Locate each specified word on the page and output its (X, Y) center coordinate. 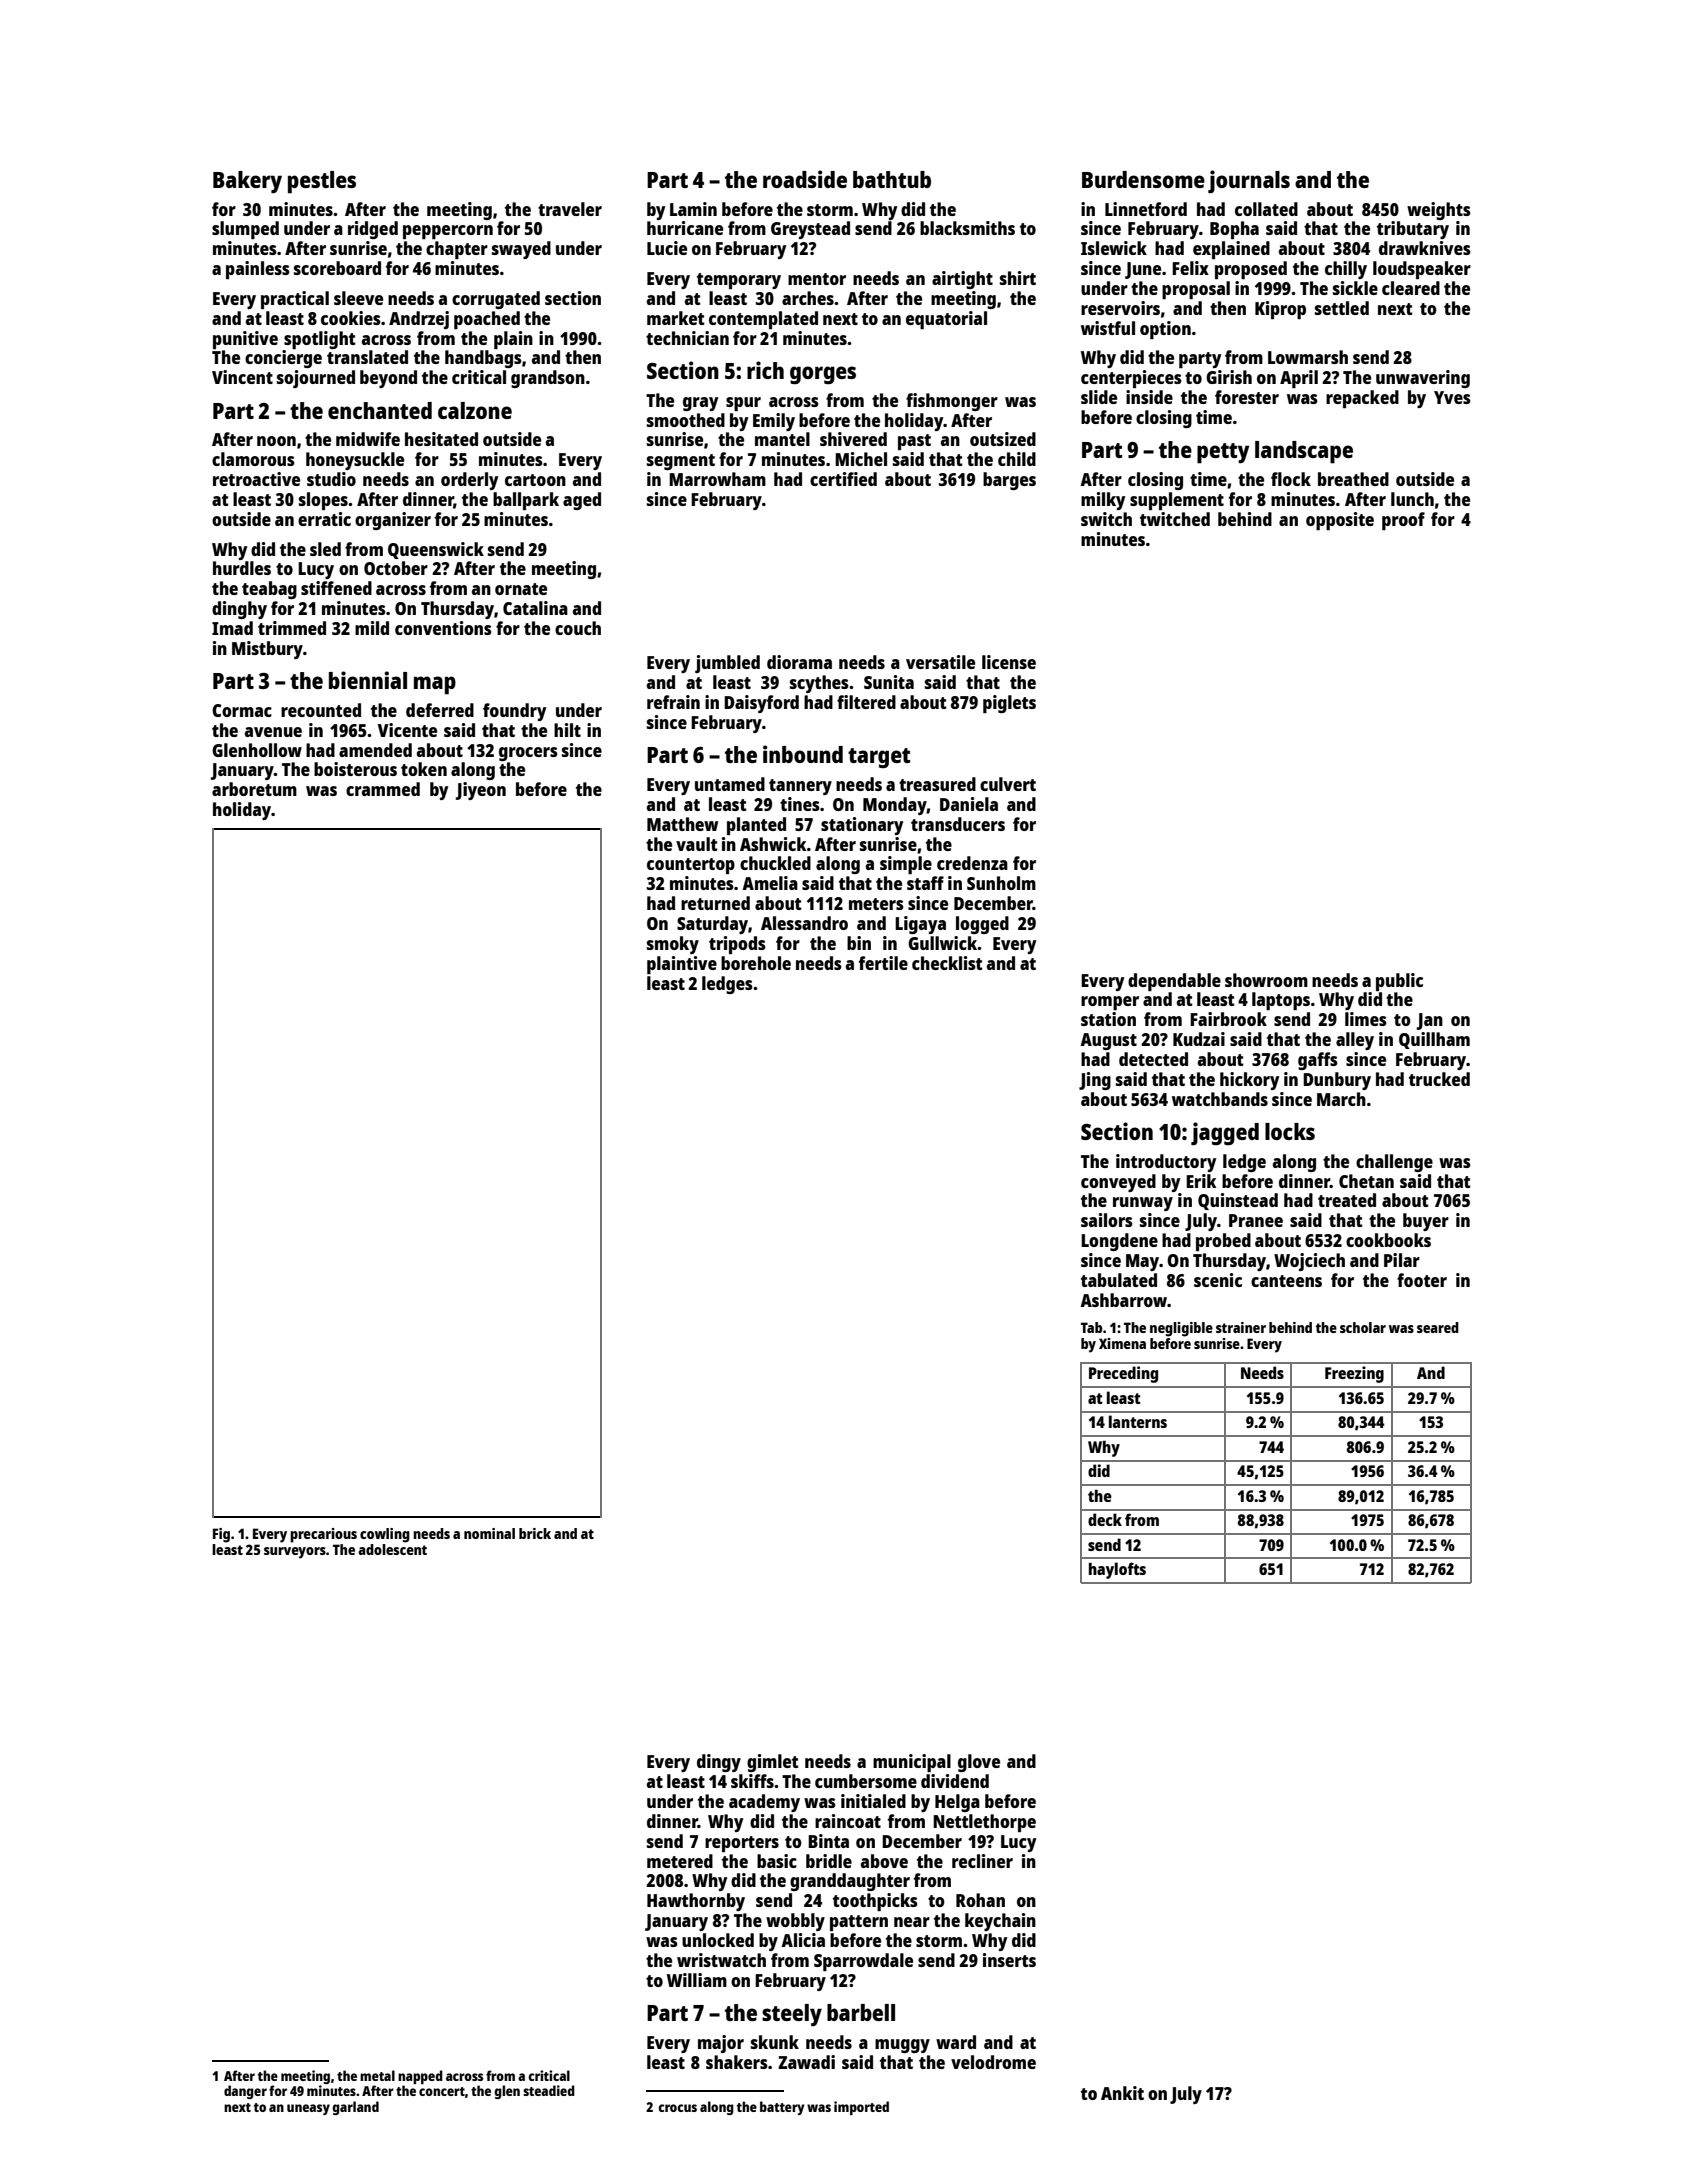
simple (906, 865)
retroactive (256, 479)
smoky (673, 945)
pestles (322, 182)
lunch (1412, 499)
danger (245, 2092)
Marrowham (717, 479)
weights (1439, 211)
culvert (1008, 784)
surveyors (295, 1553)
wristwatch (721, 1960)
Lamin (693, 209)
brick (535, 1533)
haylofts (1117, 1570)
